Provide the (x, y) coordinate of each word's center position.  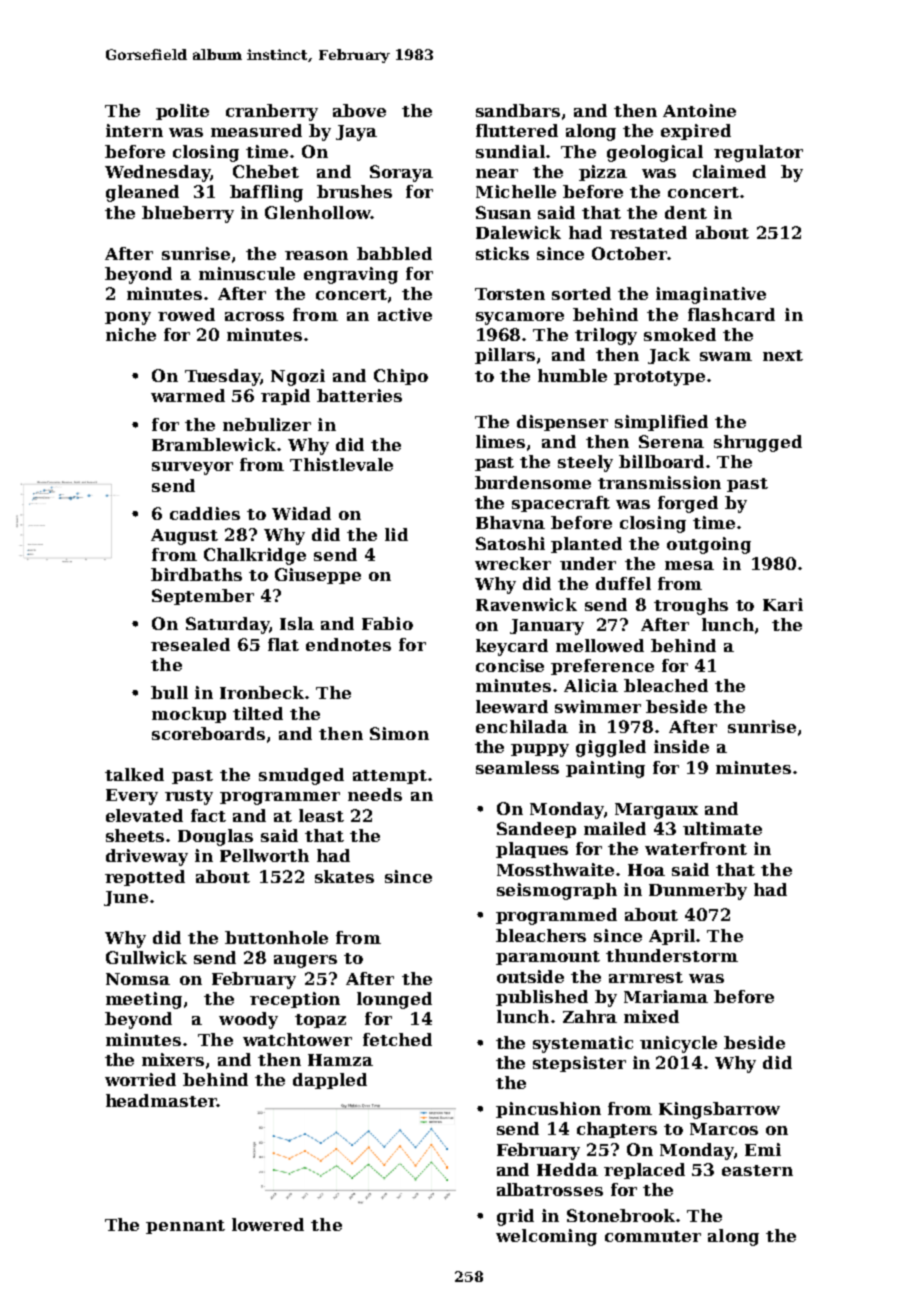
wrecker (513, 563)
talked (134, 774)
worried (140, 1079)
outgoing (709, 545)
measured (256, 130)
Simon (399, 733)
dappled (330, 1081)
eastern (757, 1170)
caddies (205, 513)
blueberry (188, 214)
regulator (758, 153)
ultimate (722, 828)
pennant (185, 1227)
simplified (661, 423)
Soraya (401, 173)
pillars (505, 356)
